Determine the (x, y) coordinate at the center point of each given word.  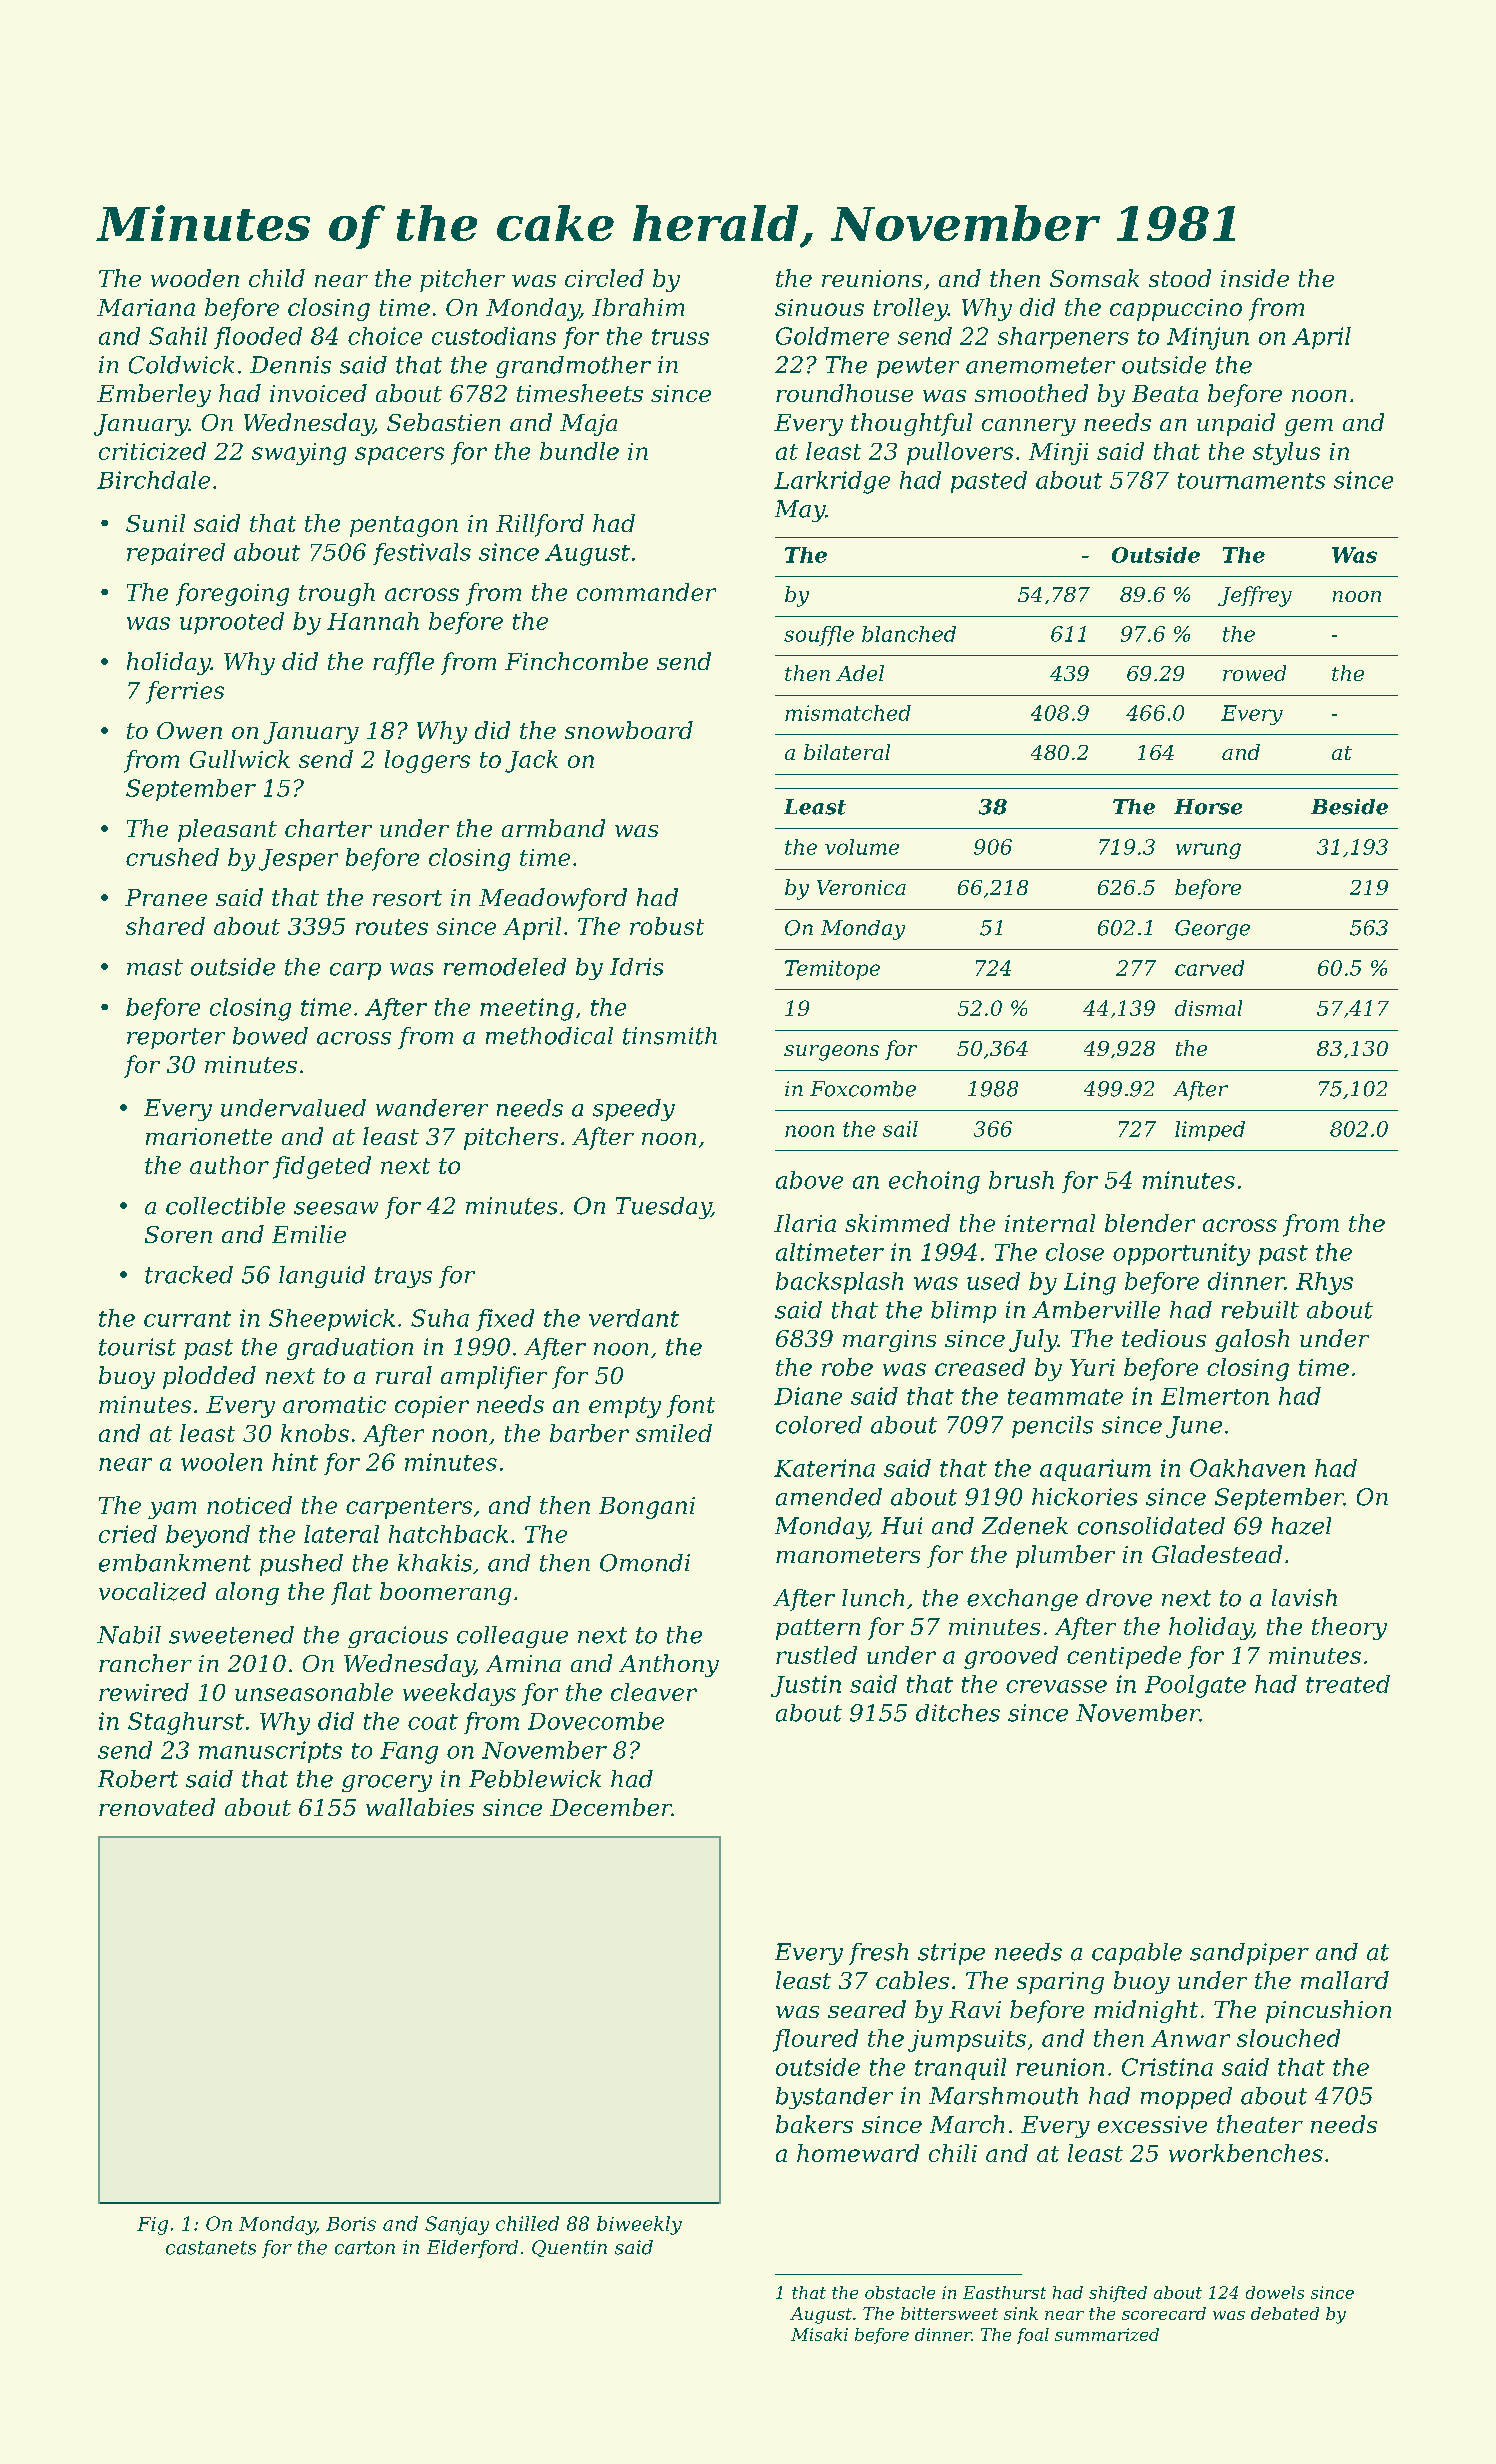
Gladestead (1217, 1554)
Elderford (472, 2249)
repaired (176, 554)
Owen (189, 730)
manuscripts (270, 1752)
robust (667, 926)
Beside (1349, 807)
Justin (806, 1686)
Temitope (832, 970)
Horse (1208, 807)
